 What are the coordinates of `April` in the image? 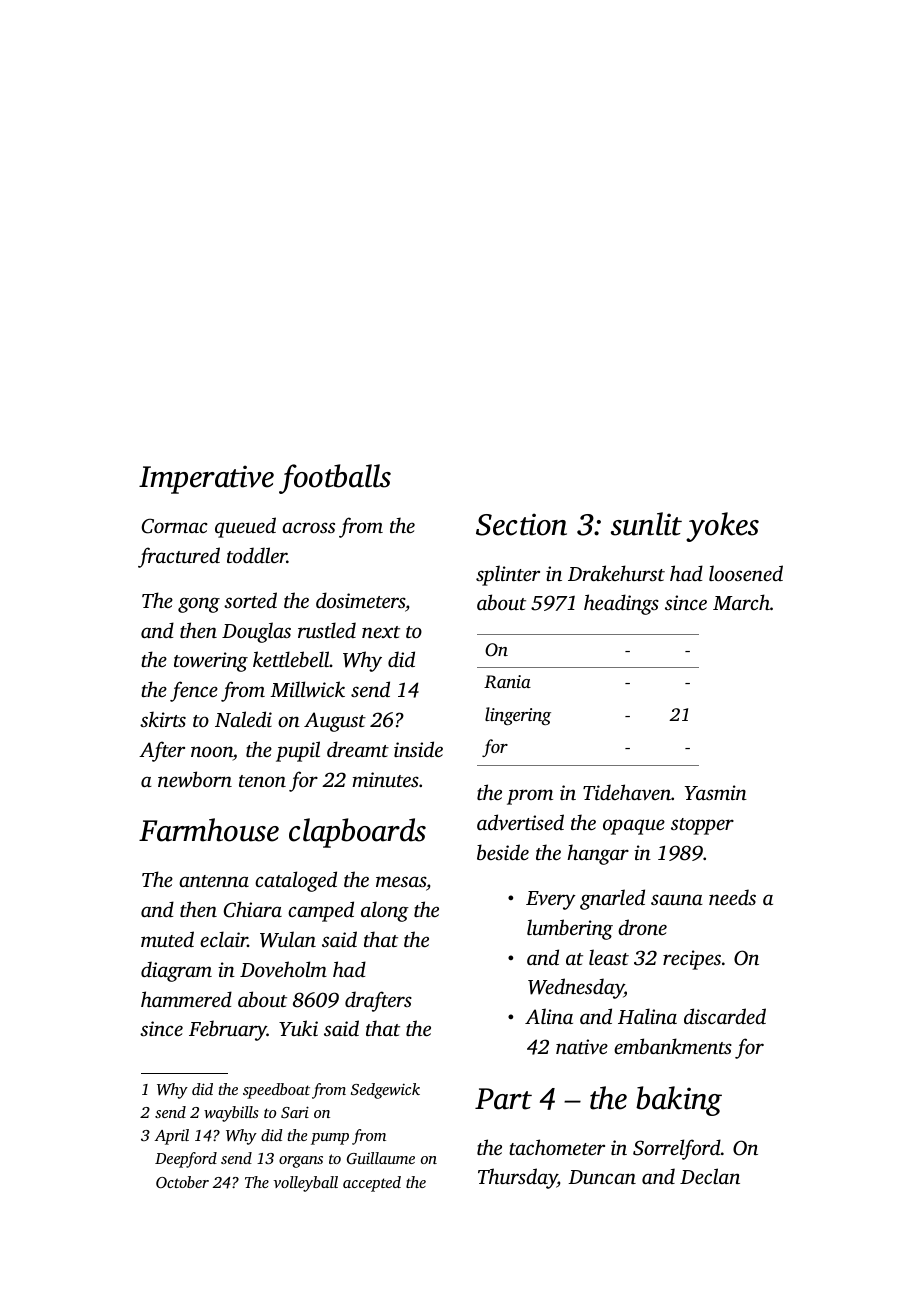 It's located at (171, 1137).
